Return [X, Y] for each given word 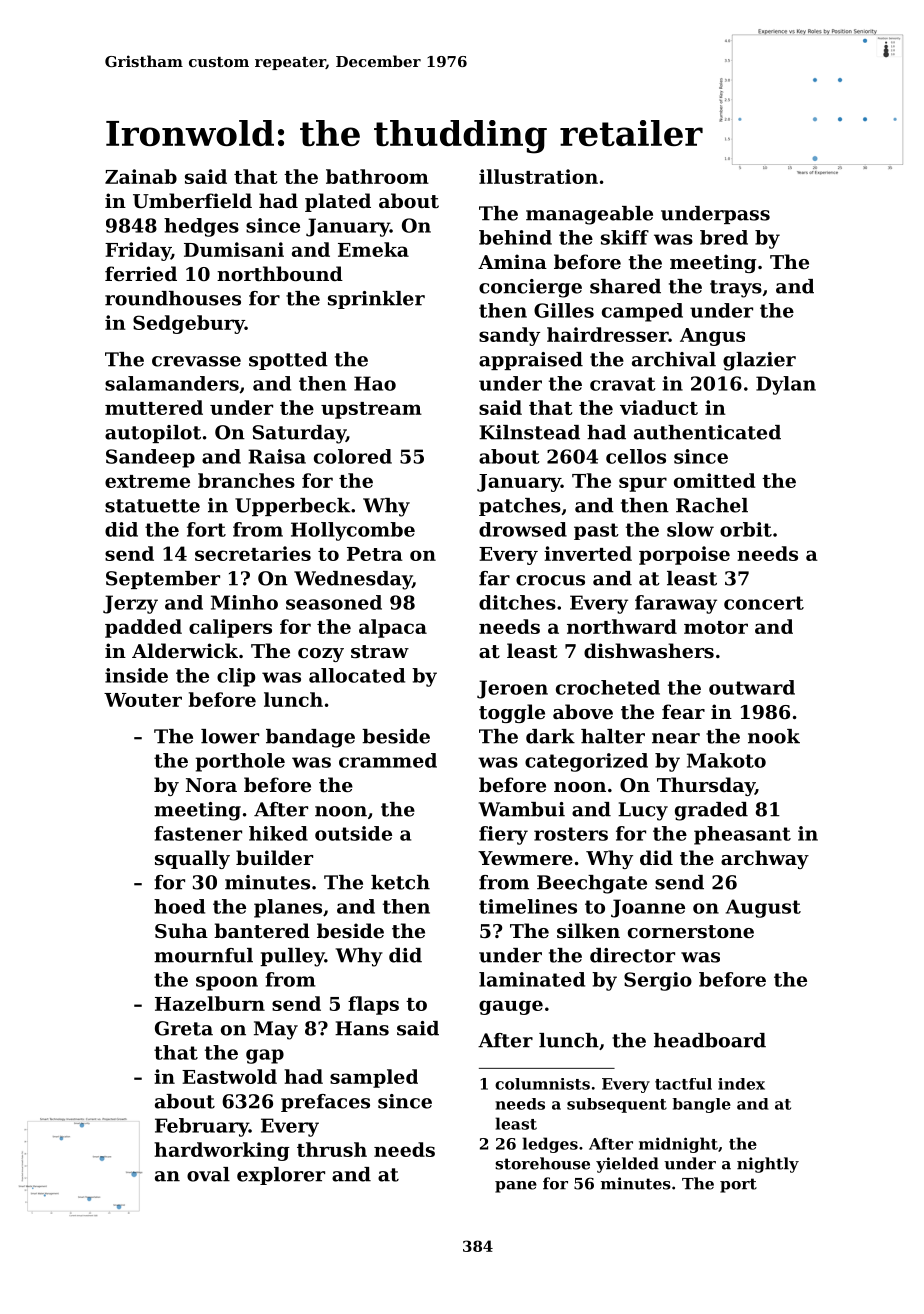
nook [774, 736]
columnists [542, 1084]
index [741, 1084]
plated [338, 202]
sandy [509, 336]
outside [353, 833]
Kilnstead [529, 432]
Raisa [277, 456]
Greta [184, 1028]
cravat [623, 384]
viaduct [659, 407]
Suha [181, 930]
